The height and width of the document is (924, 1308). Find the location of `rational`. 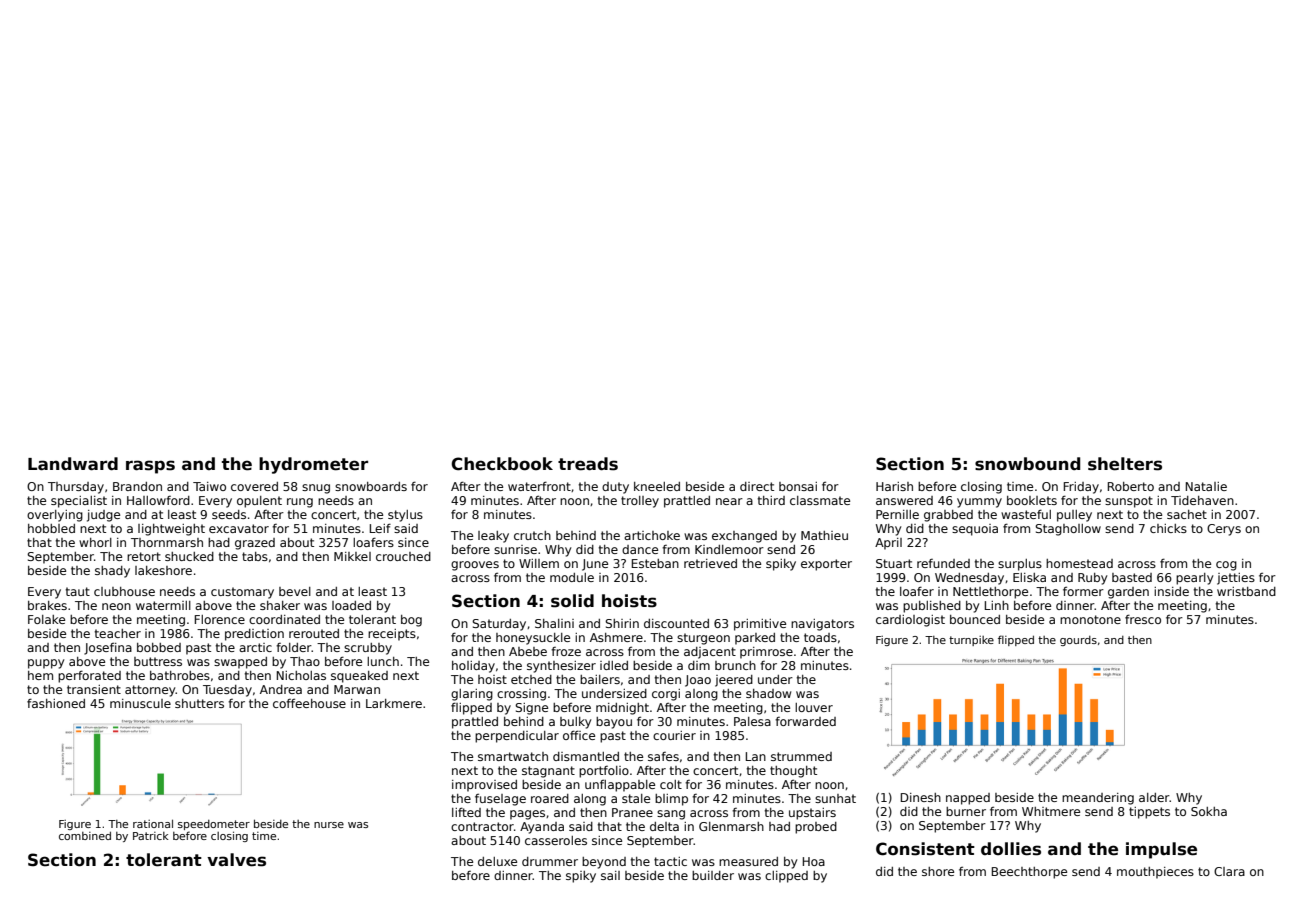

rational is located at coordinates (153, 823).
